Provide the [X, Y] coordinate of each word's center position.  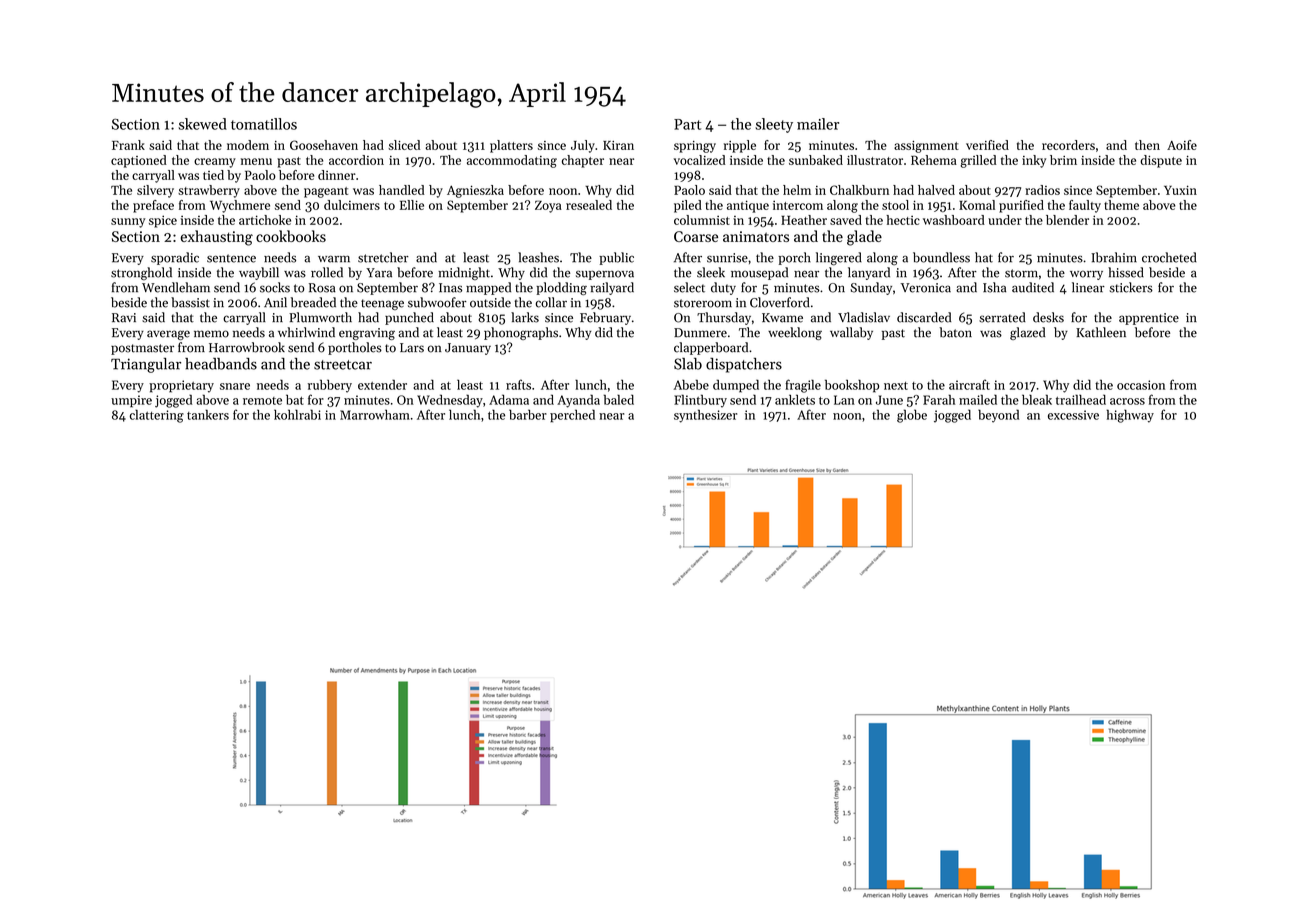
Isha [994, 287]
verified [987, 145]
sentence [231, 258]
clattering [157, 416]
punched [409, 318]
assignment [926, 147]
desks [1048, 317]
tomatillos [264, 124]
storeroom [703, 303]
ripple [740, 146]
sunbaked [816, 160]
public [616, 258]
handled [402, 190]
